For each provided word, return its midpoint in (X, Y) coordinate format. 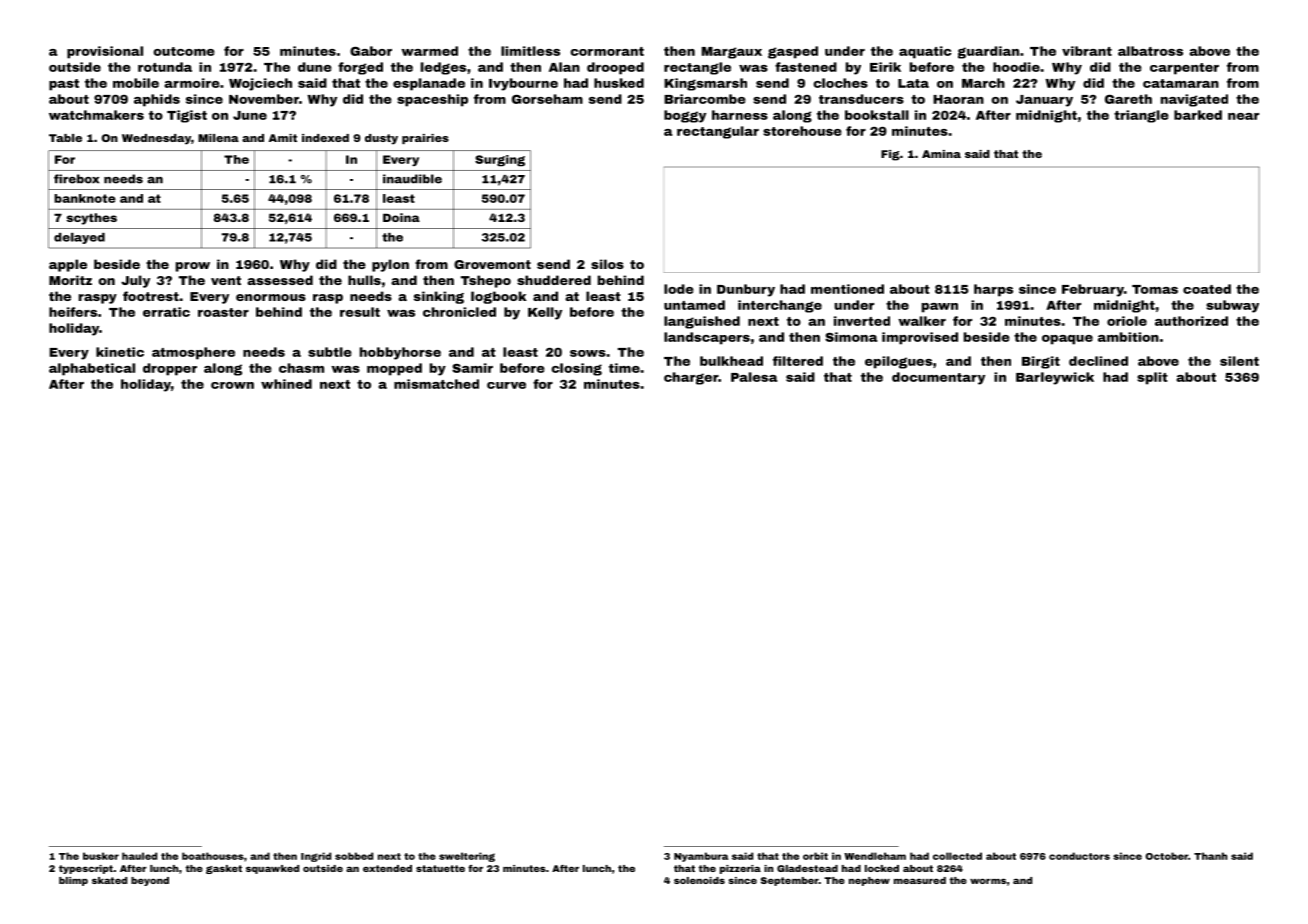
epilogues (898, 362)
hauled (139, 856)
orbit (815, 856)
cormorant (607, 51)
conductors (1079, 856)
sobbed (354, 856)
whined (286, 384)
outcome (184, 51)
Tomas (1155, 289)
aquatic (925, 52)
